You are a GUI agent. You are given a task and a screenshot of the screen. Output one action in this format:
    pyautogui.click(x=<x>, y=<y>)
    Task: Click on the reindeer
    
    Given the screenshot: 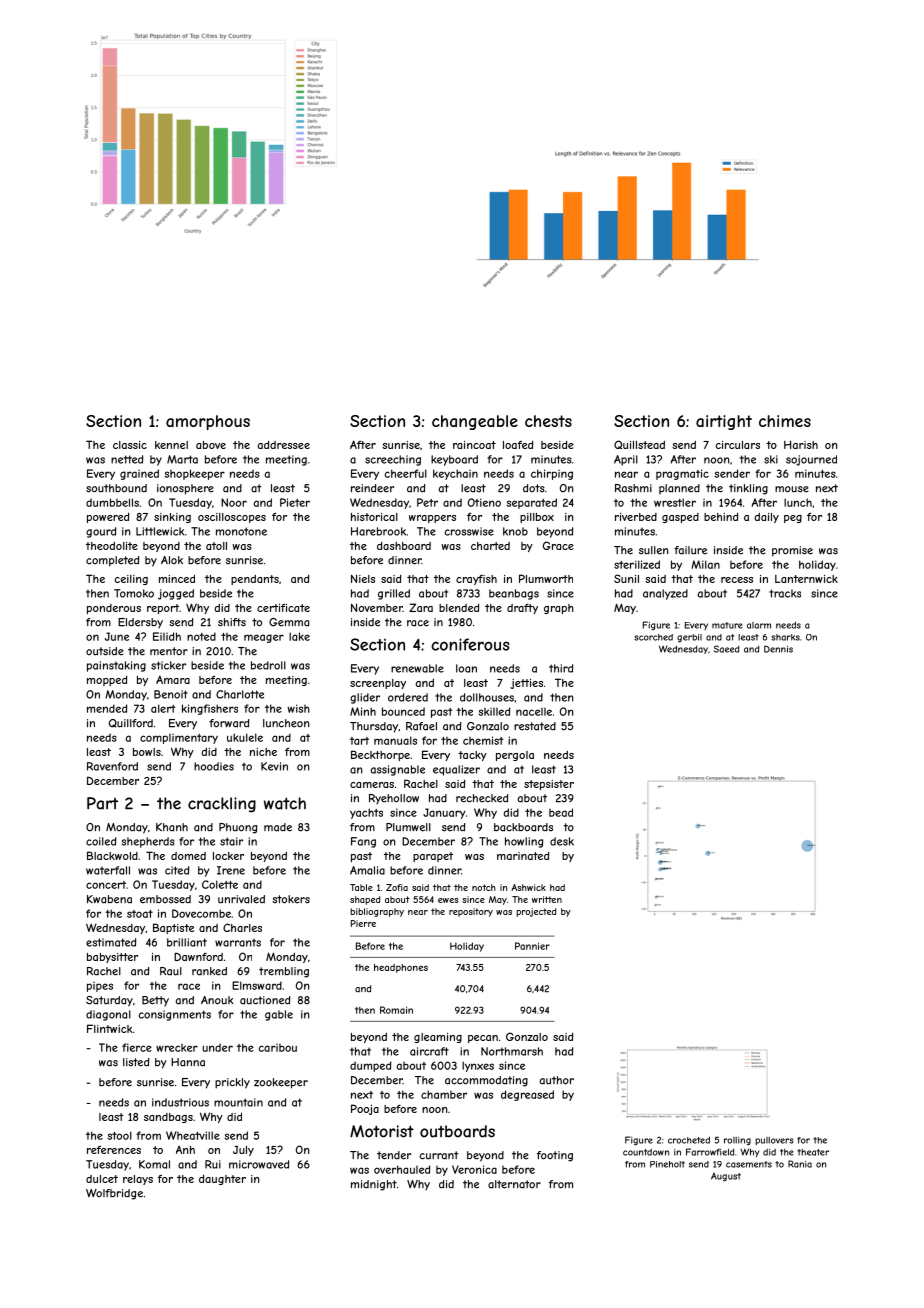 What is the action you would take?
    pyautogui.click(x=372, y=488)
